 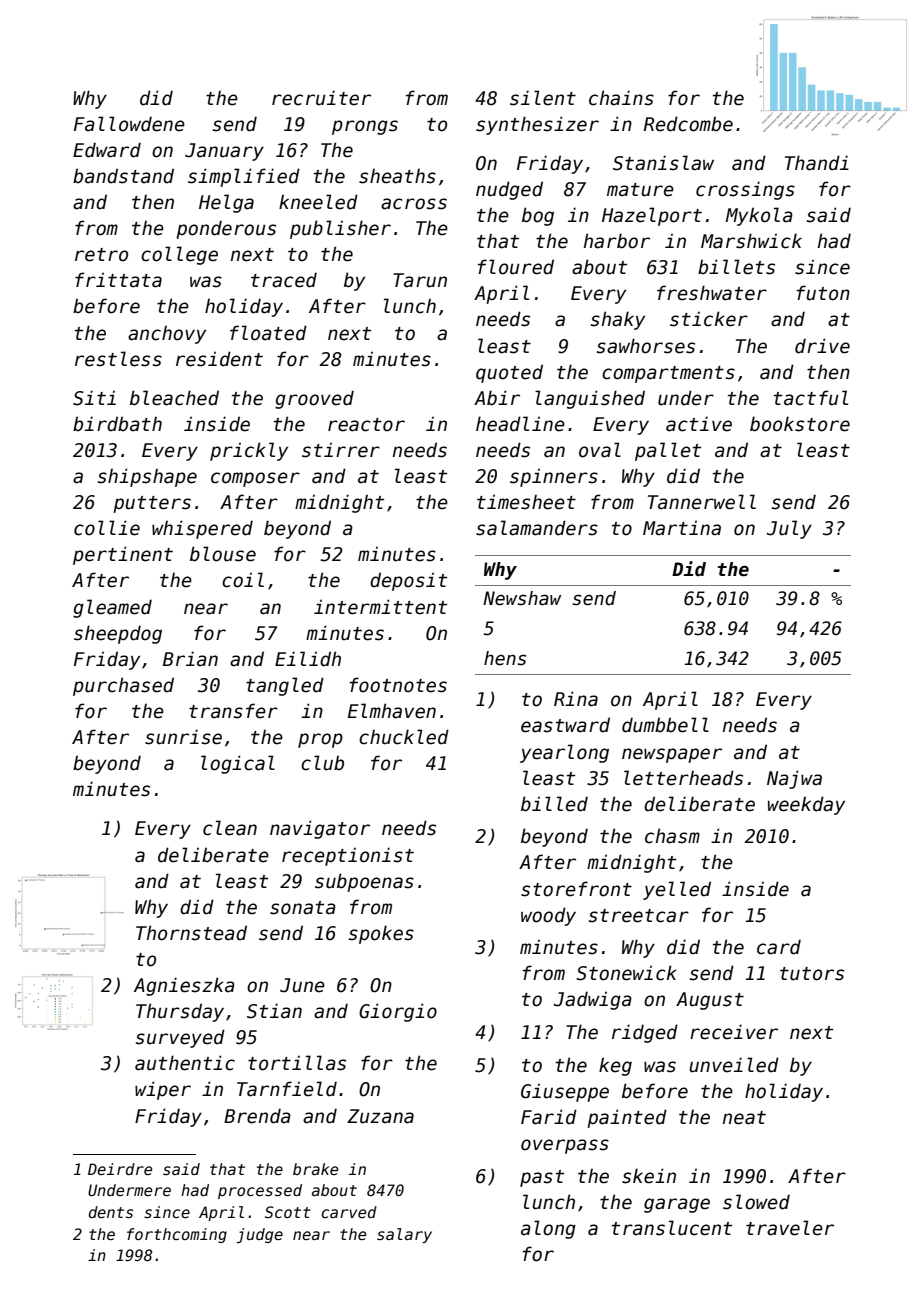 What do you see at coordinates (505, 658) in the screenshot?
I see `hens` at bounding box center [505, 658].
